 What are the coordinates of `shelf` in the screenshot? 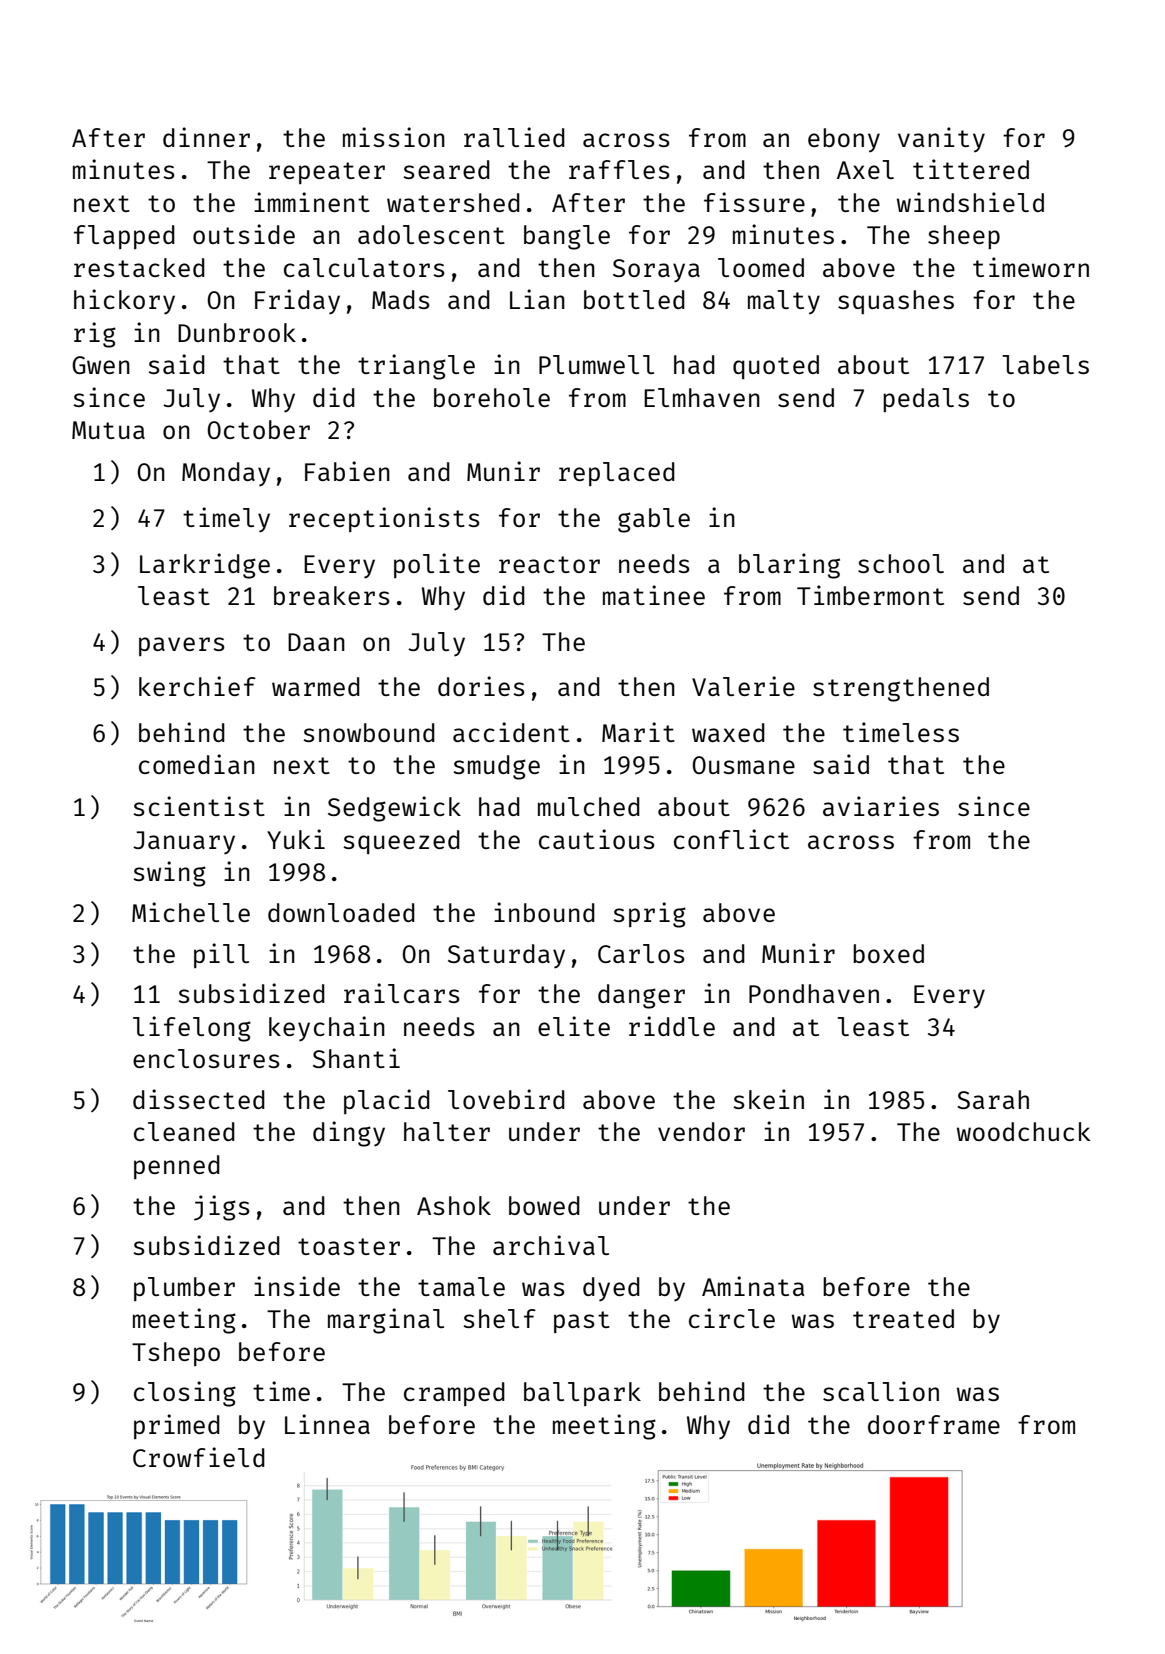 It's located at (499, 1318).
